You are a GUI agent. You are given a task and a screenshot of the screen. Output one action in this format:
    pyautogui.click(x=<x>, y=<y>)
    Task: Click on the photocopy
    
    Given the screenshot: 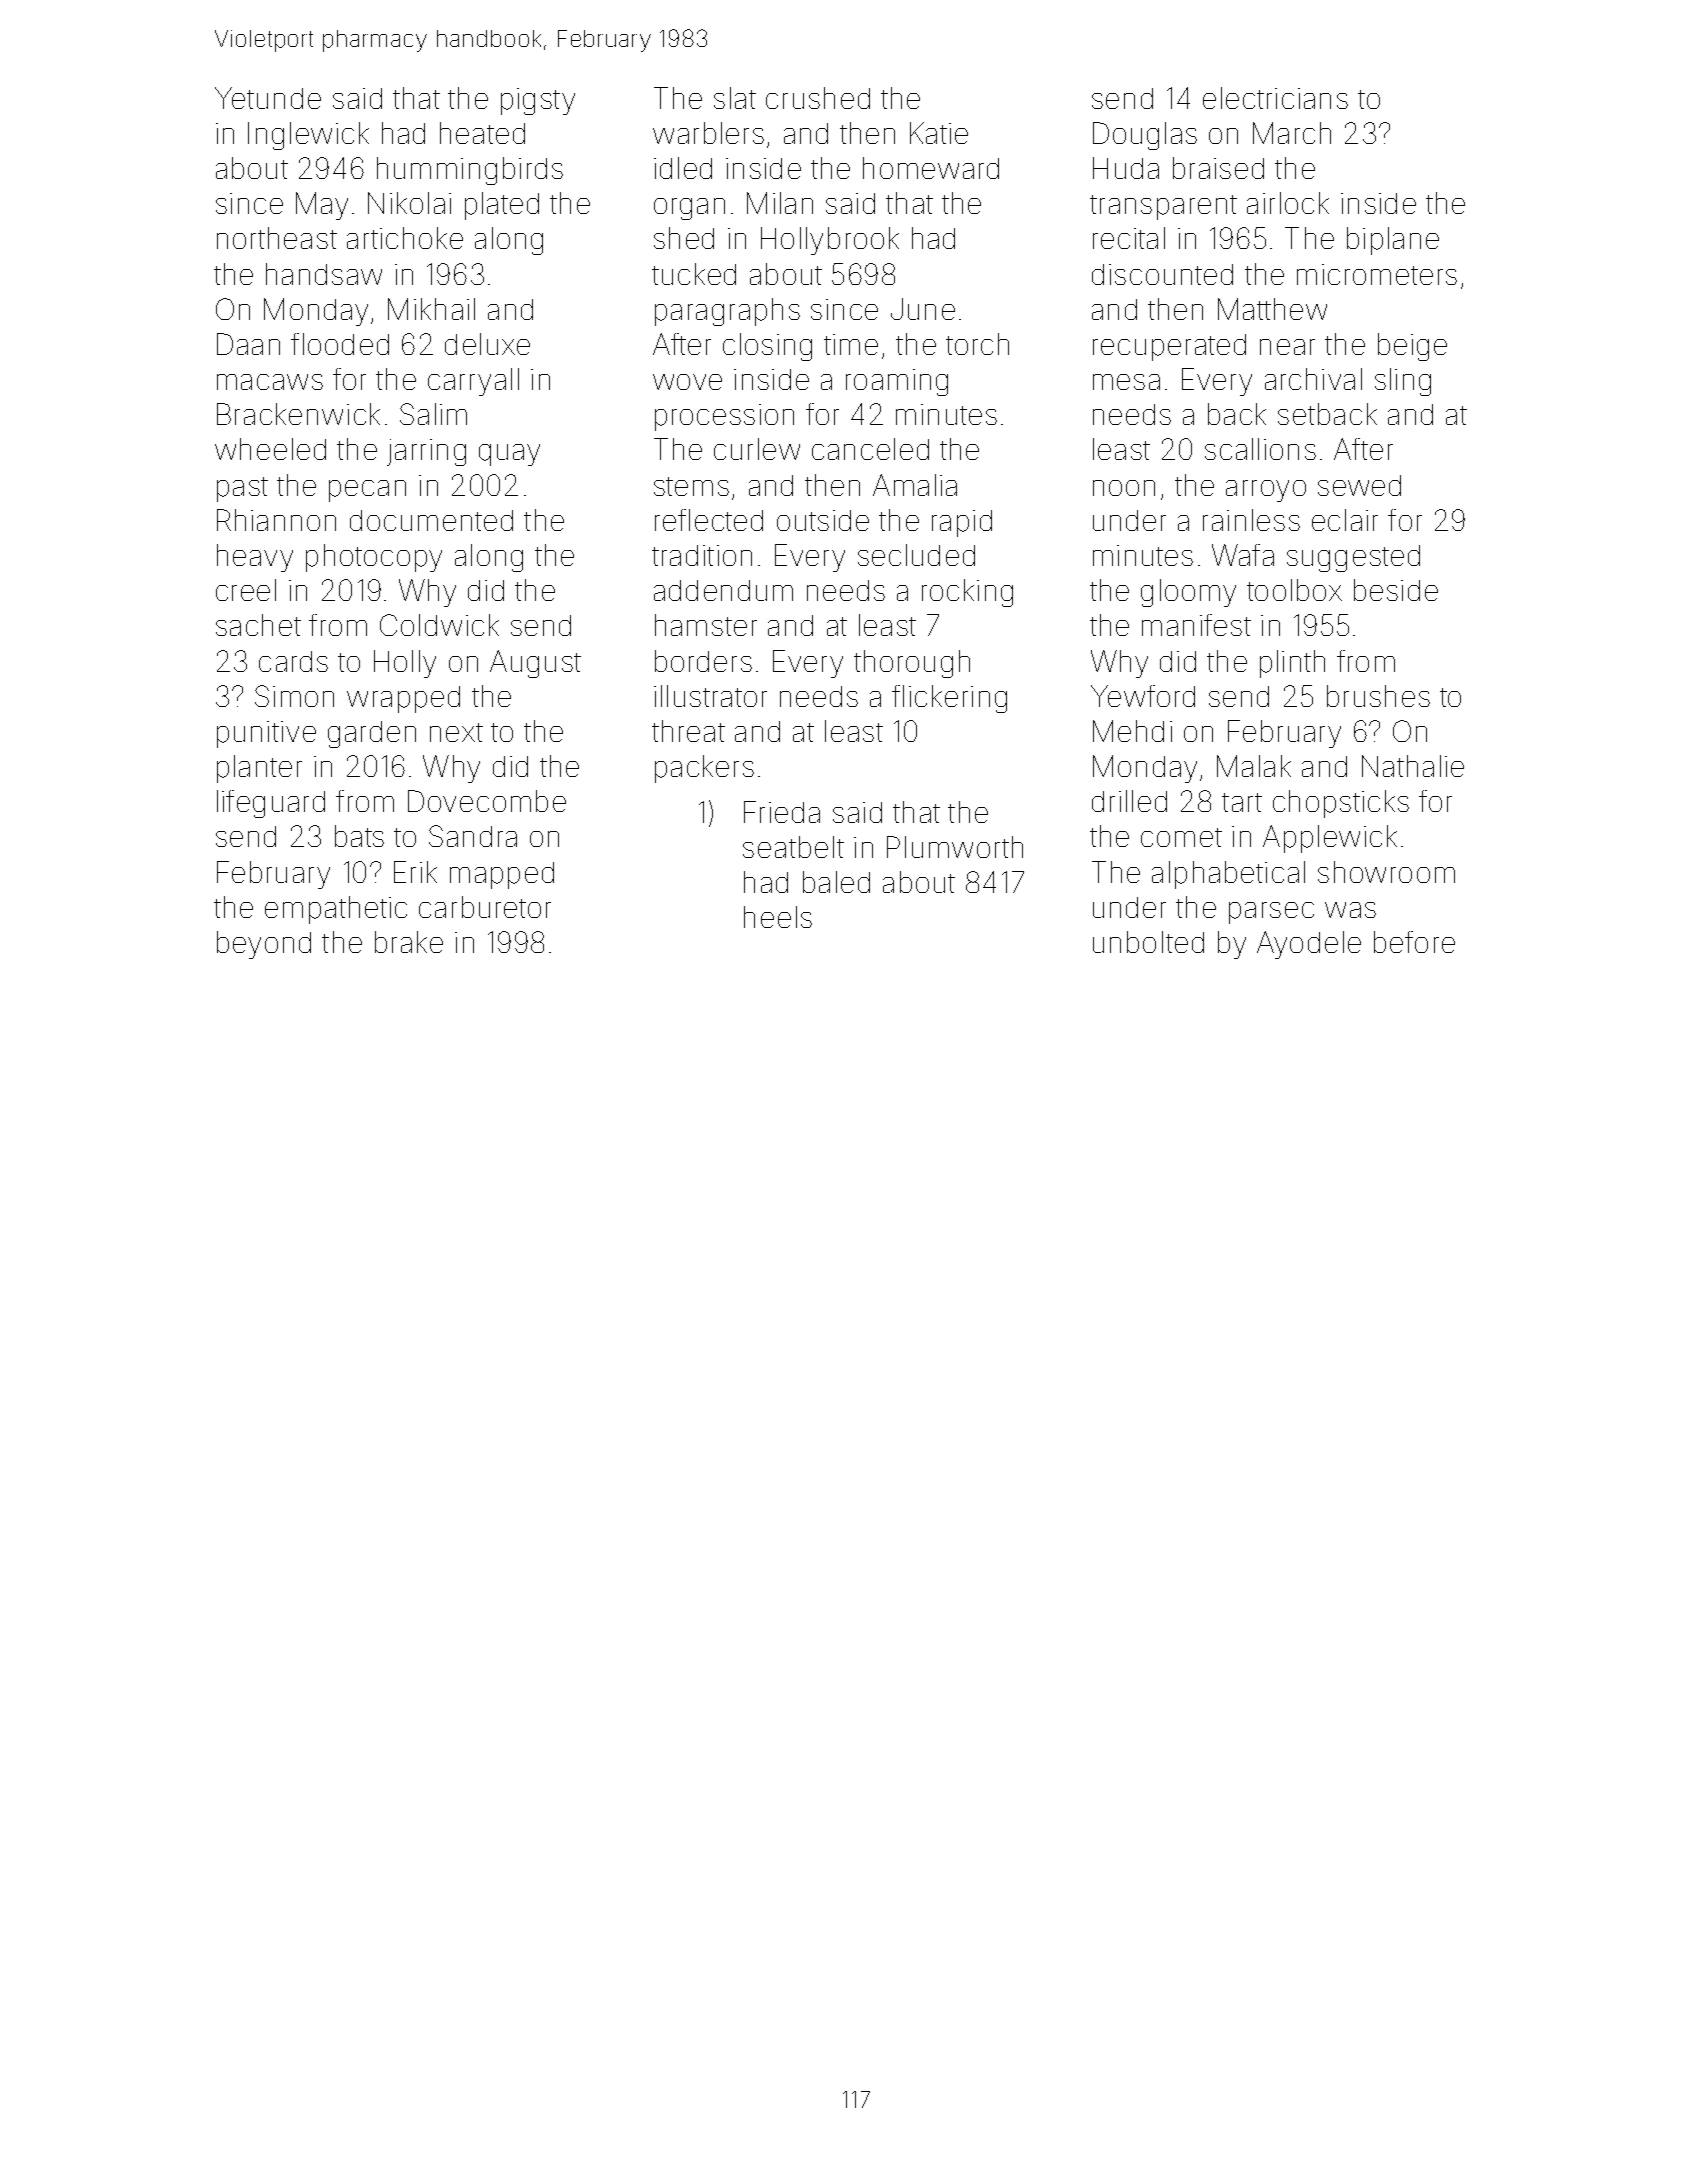 What is the action you would take?
    pyautogui.click(x=374, y=558)
